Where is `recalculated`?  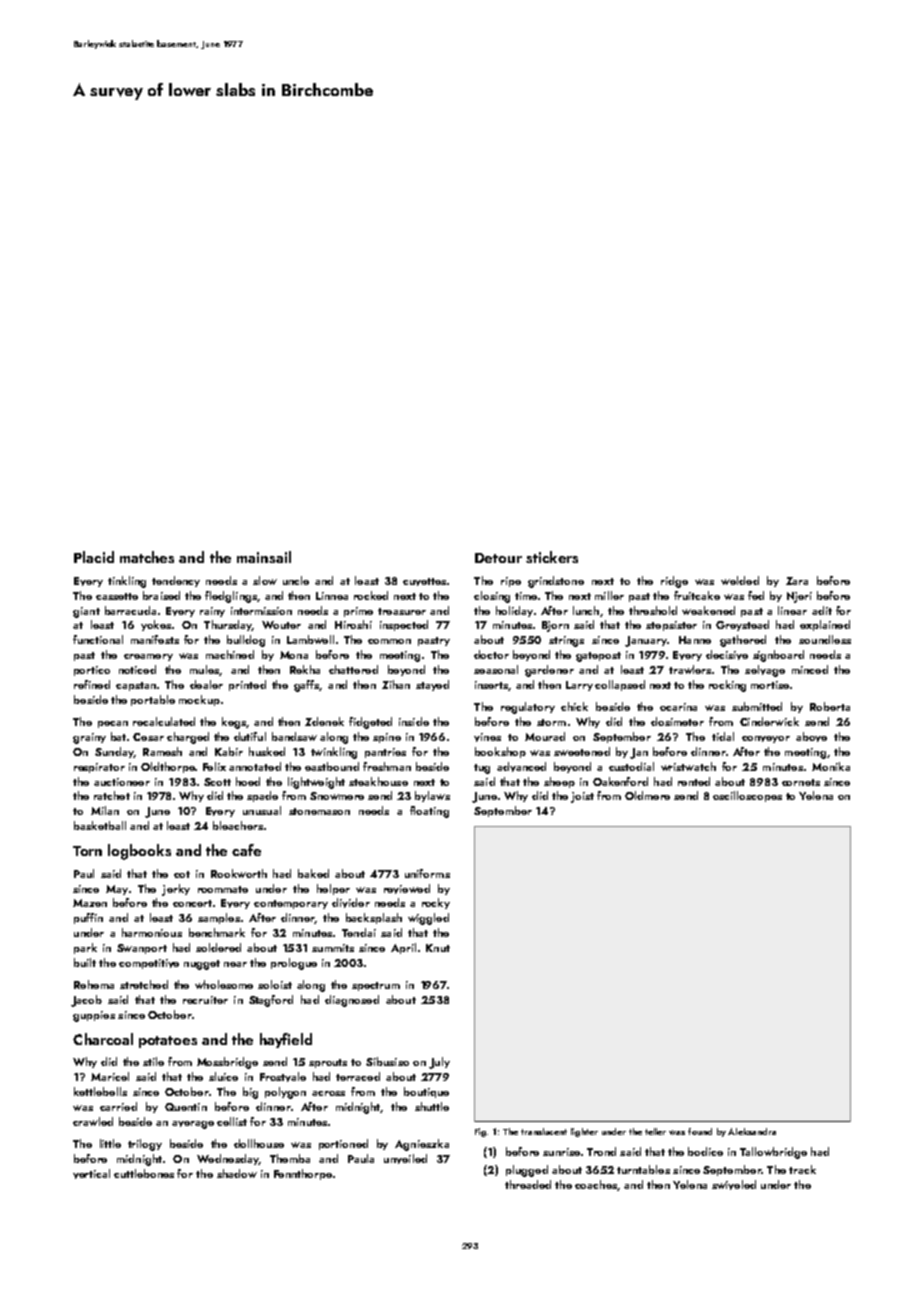 recalculated is located at coordinates (164, 721).
